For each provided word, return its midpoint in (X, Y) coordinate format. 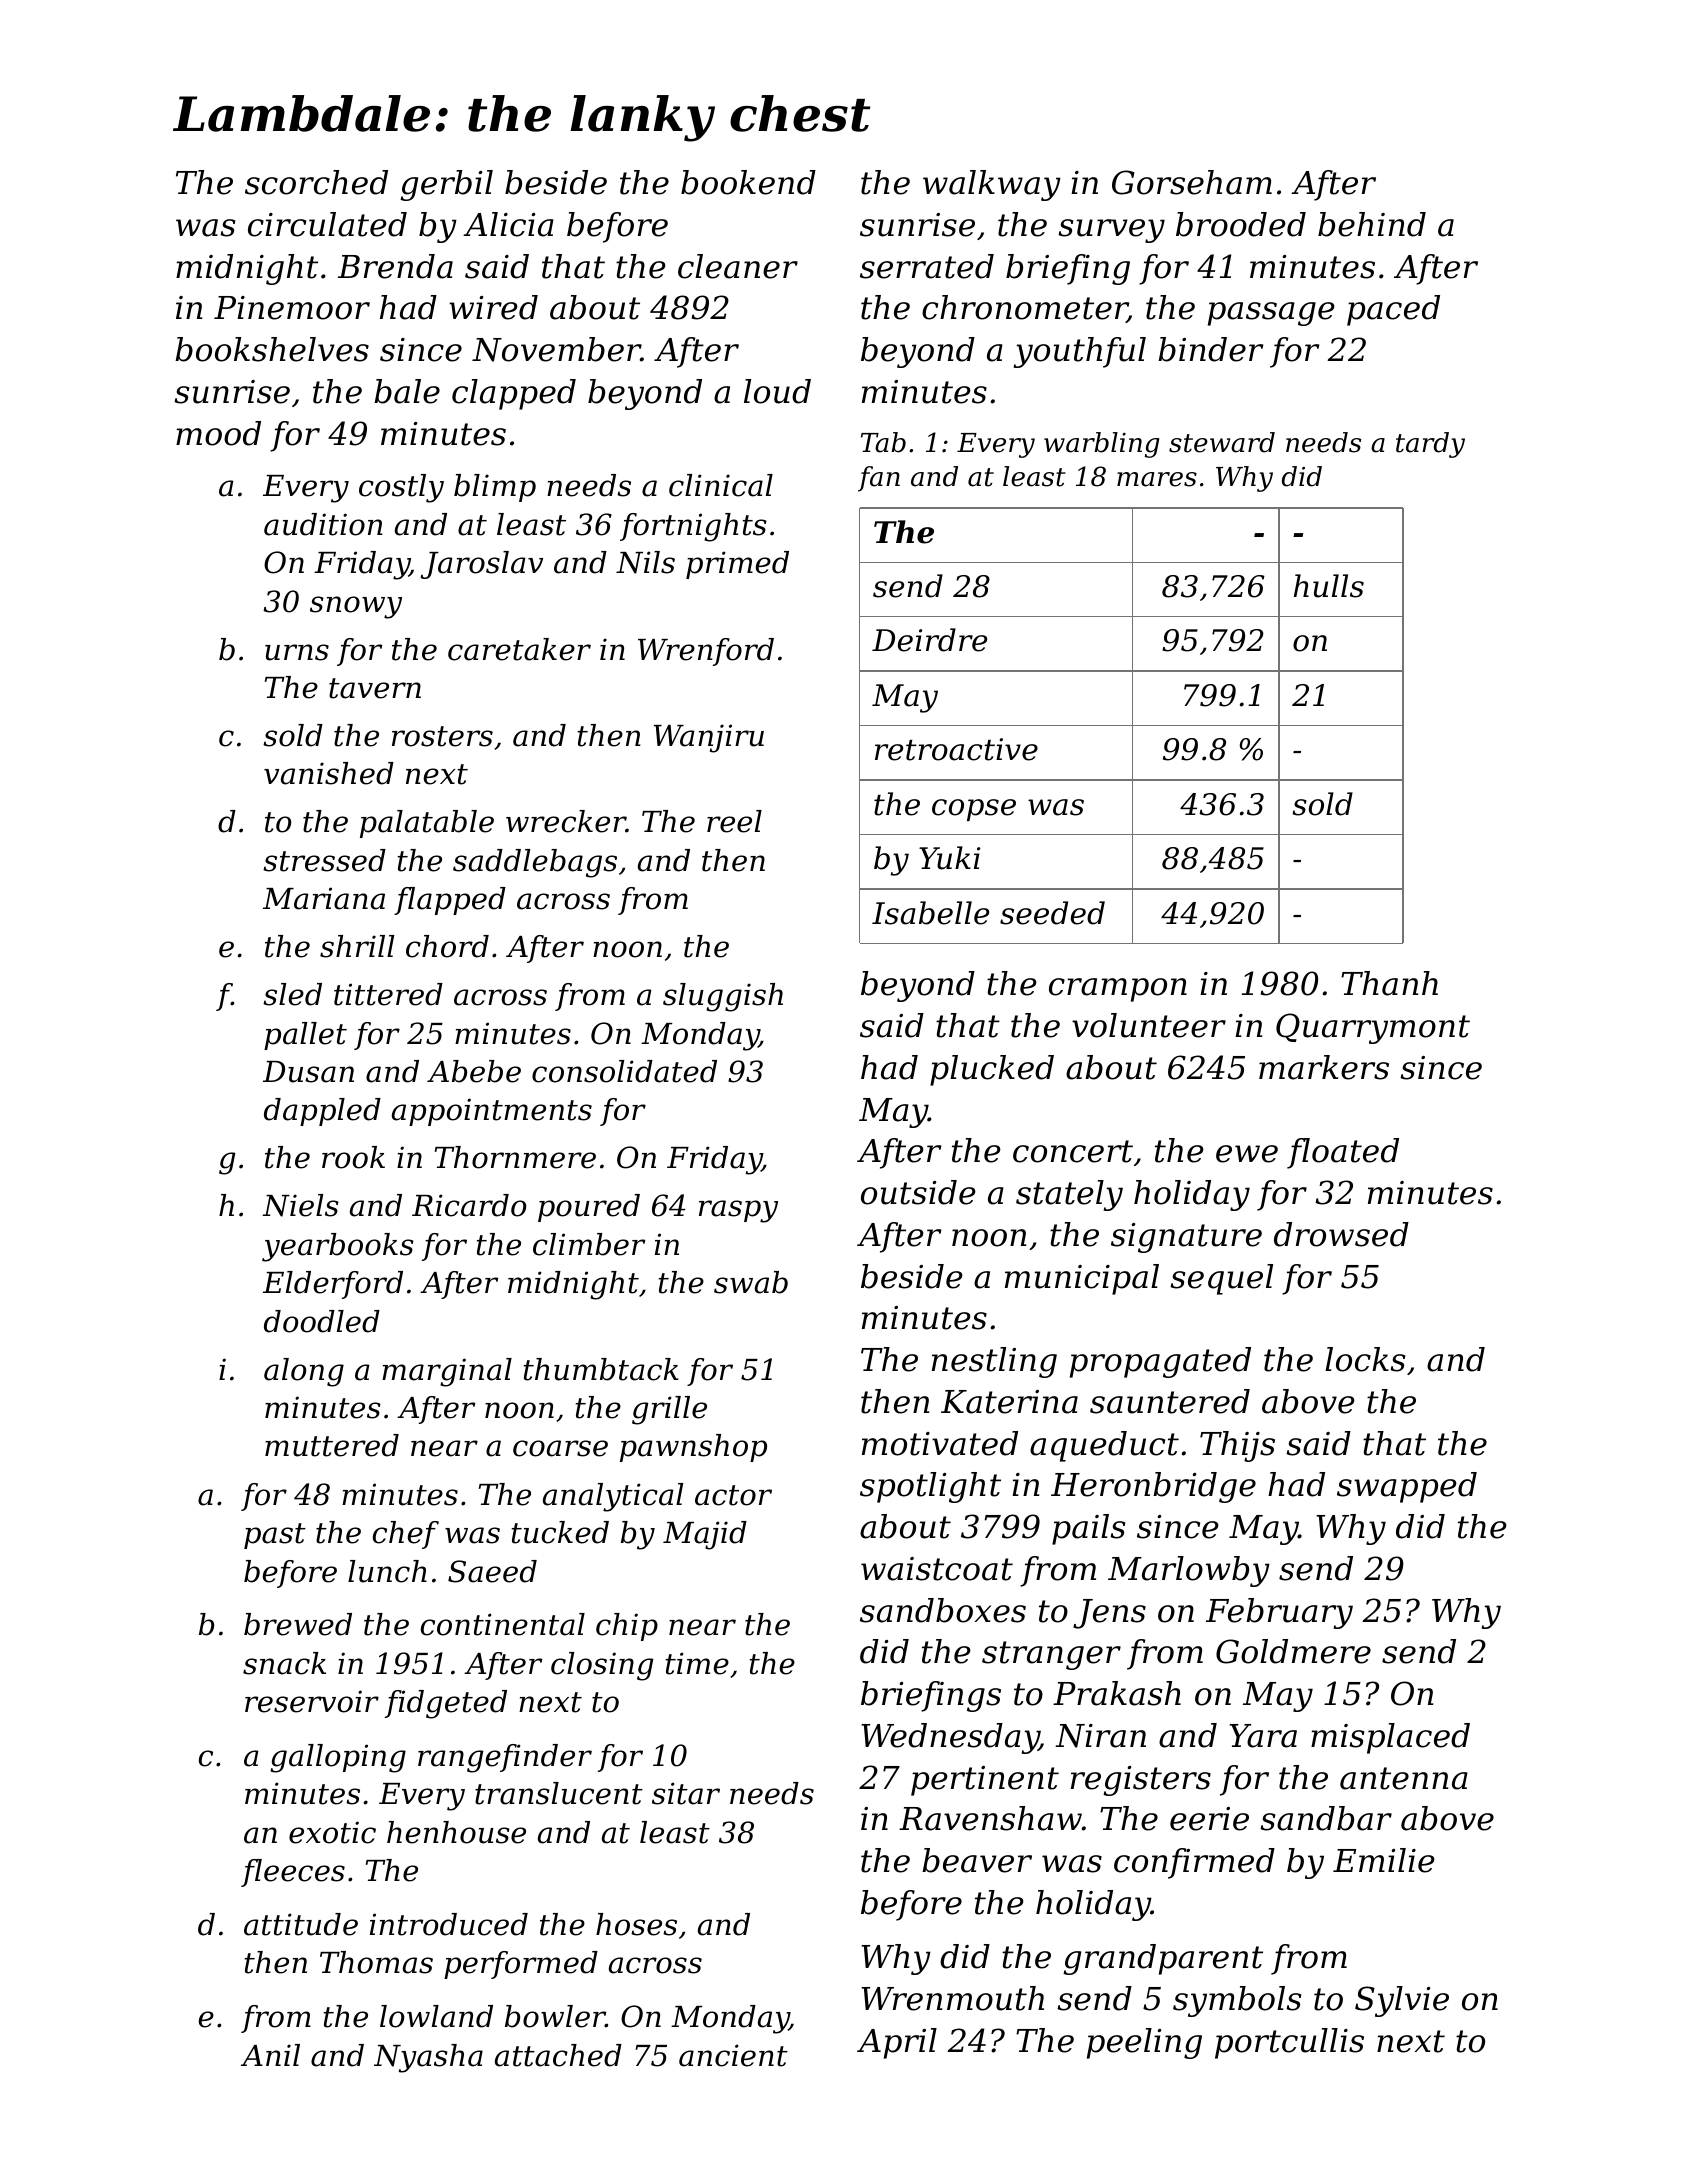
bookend (748, 182)
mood (218, 433)
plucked (992, 1070)
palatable (427, 824)
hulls (1329, 586)
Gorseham (1192, 182)
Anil (270, 2055)
